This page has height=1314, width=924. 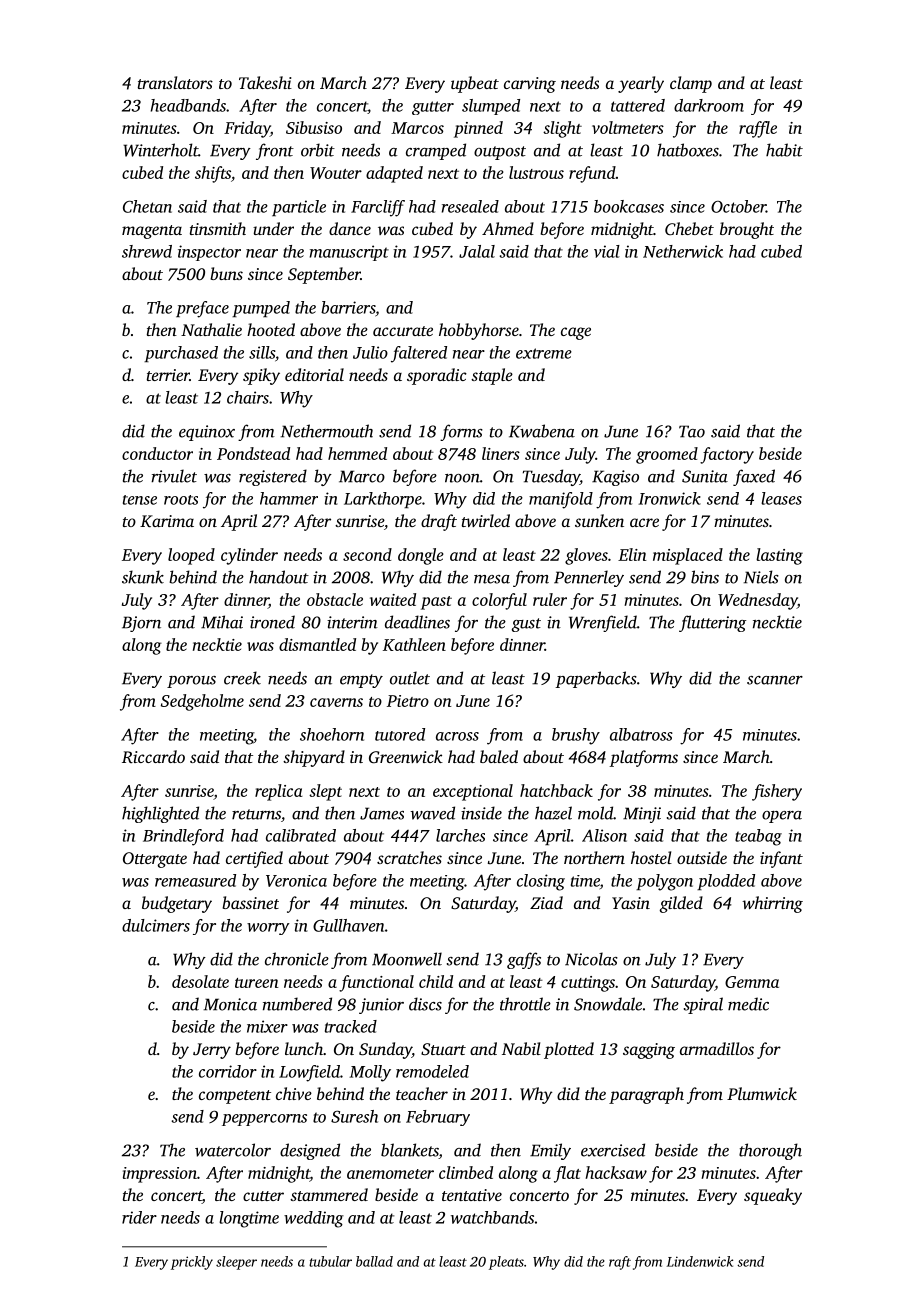 I want to click on clamp, so click(x=691, y=84).
